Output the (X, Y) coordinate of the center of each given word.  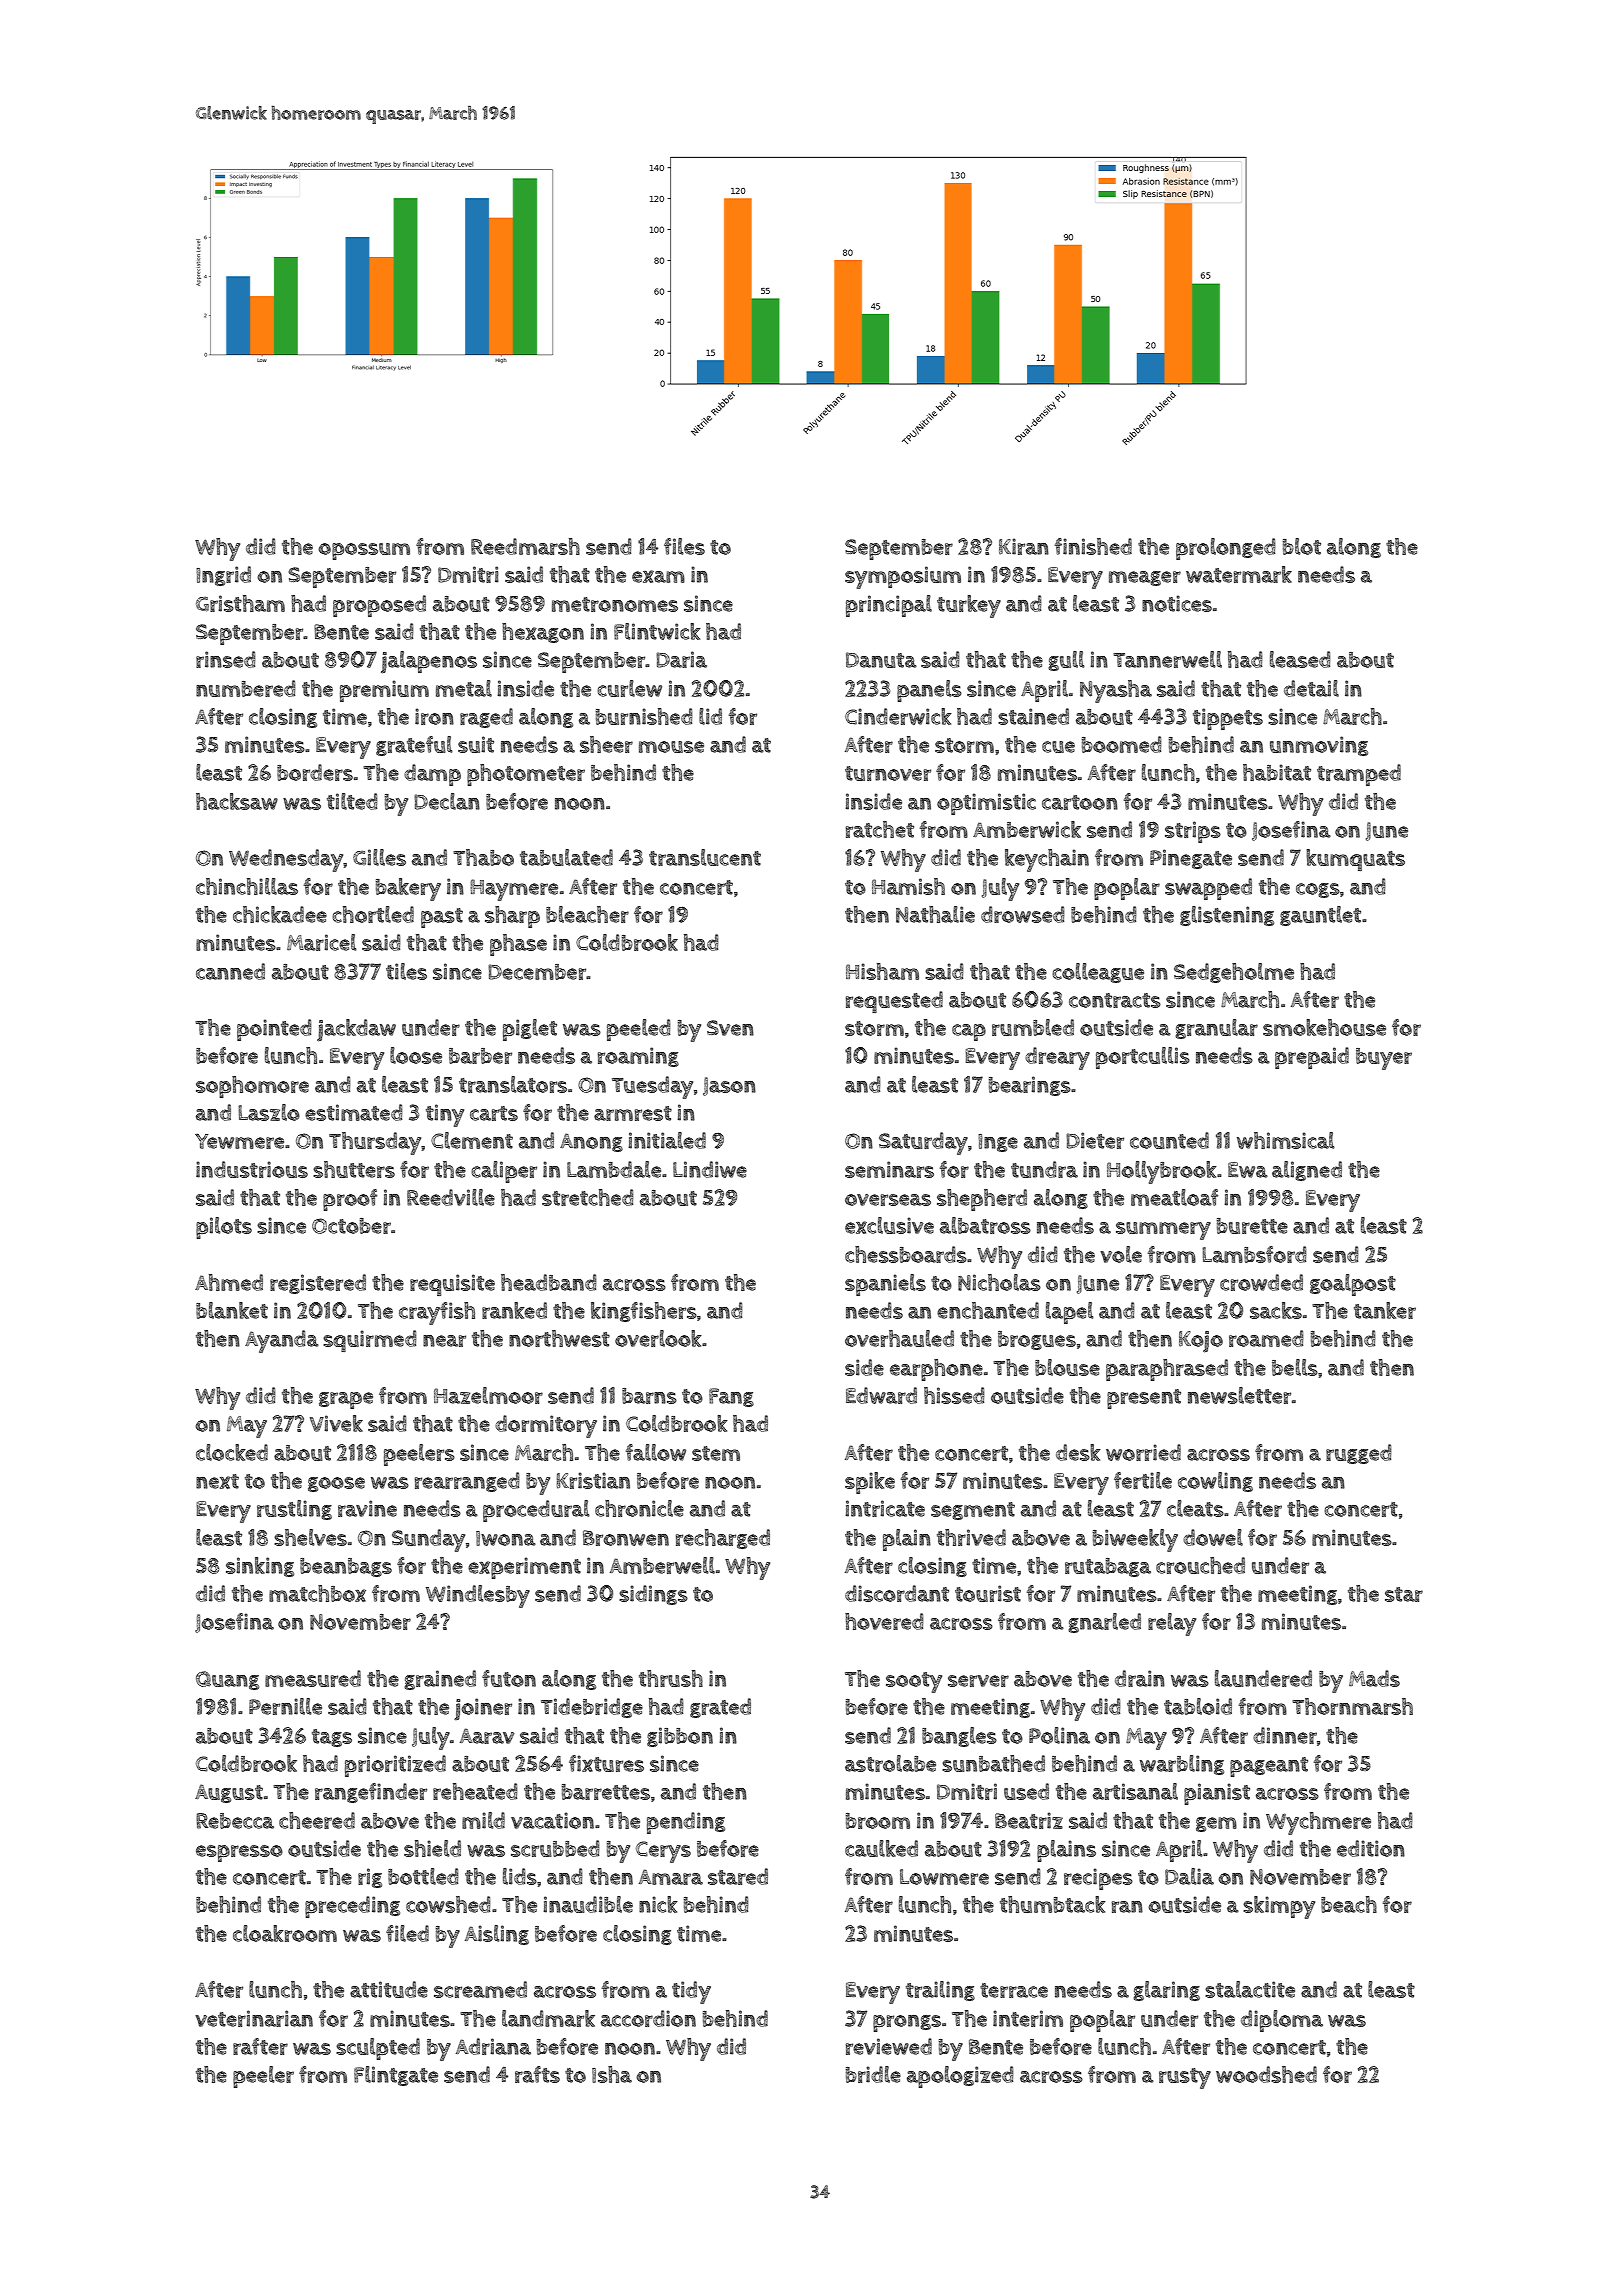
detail (1311, 688)
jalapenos (429, 662)
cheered (317, 1820)
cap (969, 1032)
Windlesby (478, 1596)
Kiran (1024, 546)
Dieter (1095, 1140)
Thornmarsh (1352, 1706)
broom (878, 1821)
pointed (274, 1030)
